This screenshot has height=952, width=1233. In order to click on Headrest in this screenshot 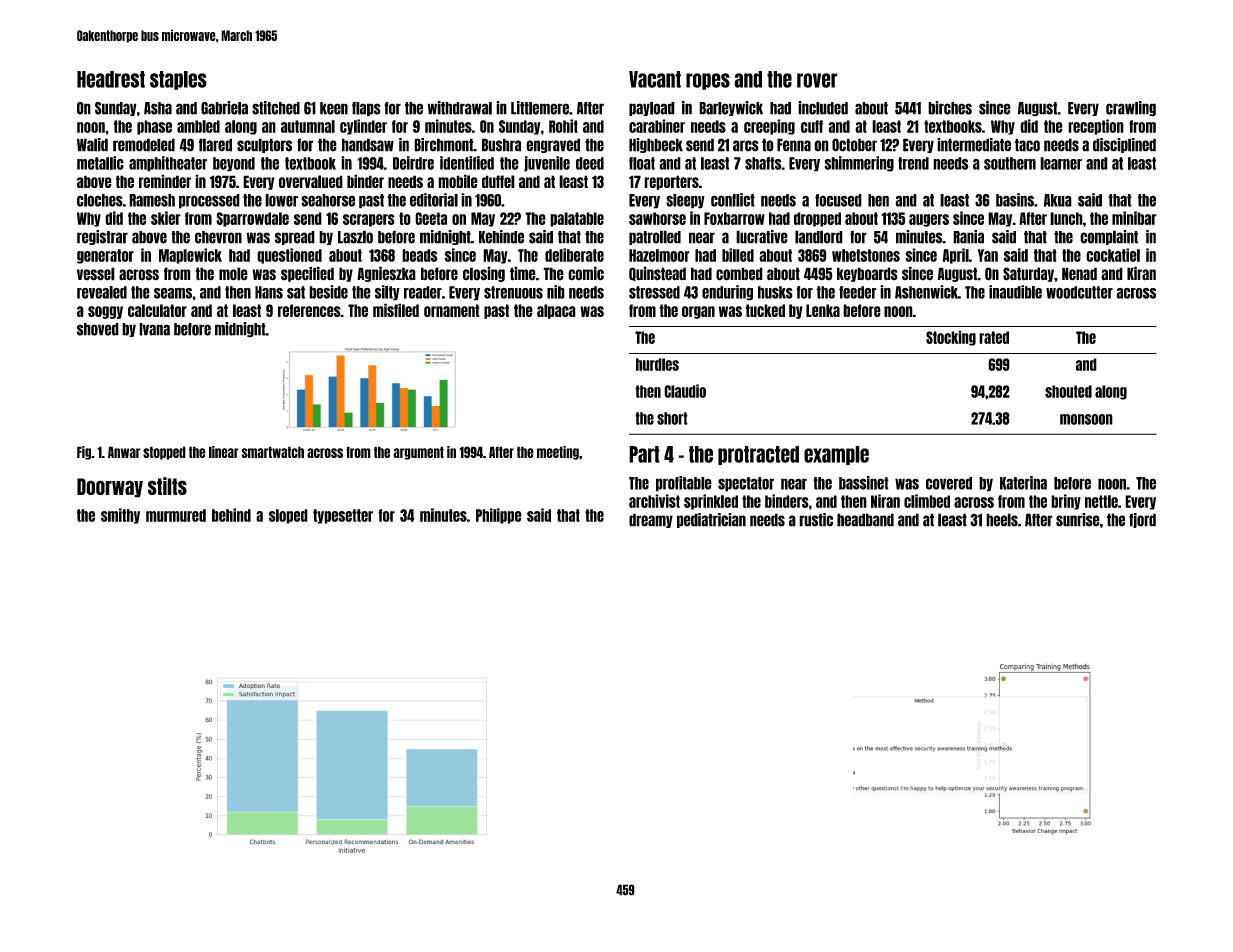, I will do `click(111, 79)`.
